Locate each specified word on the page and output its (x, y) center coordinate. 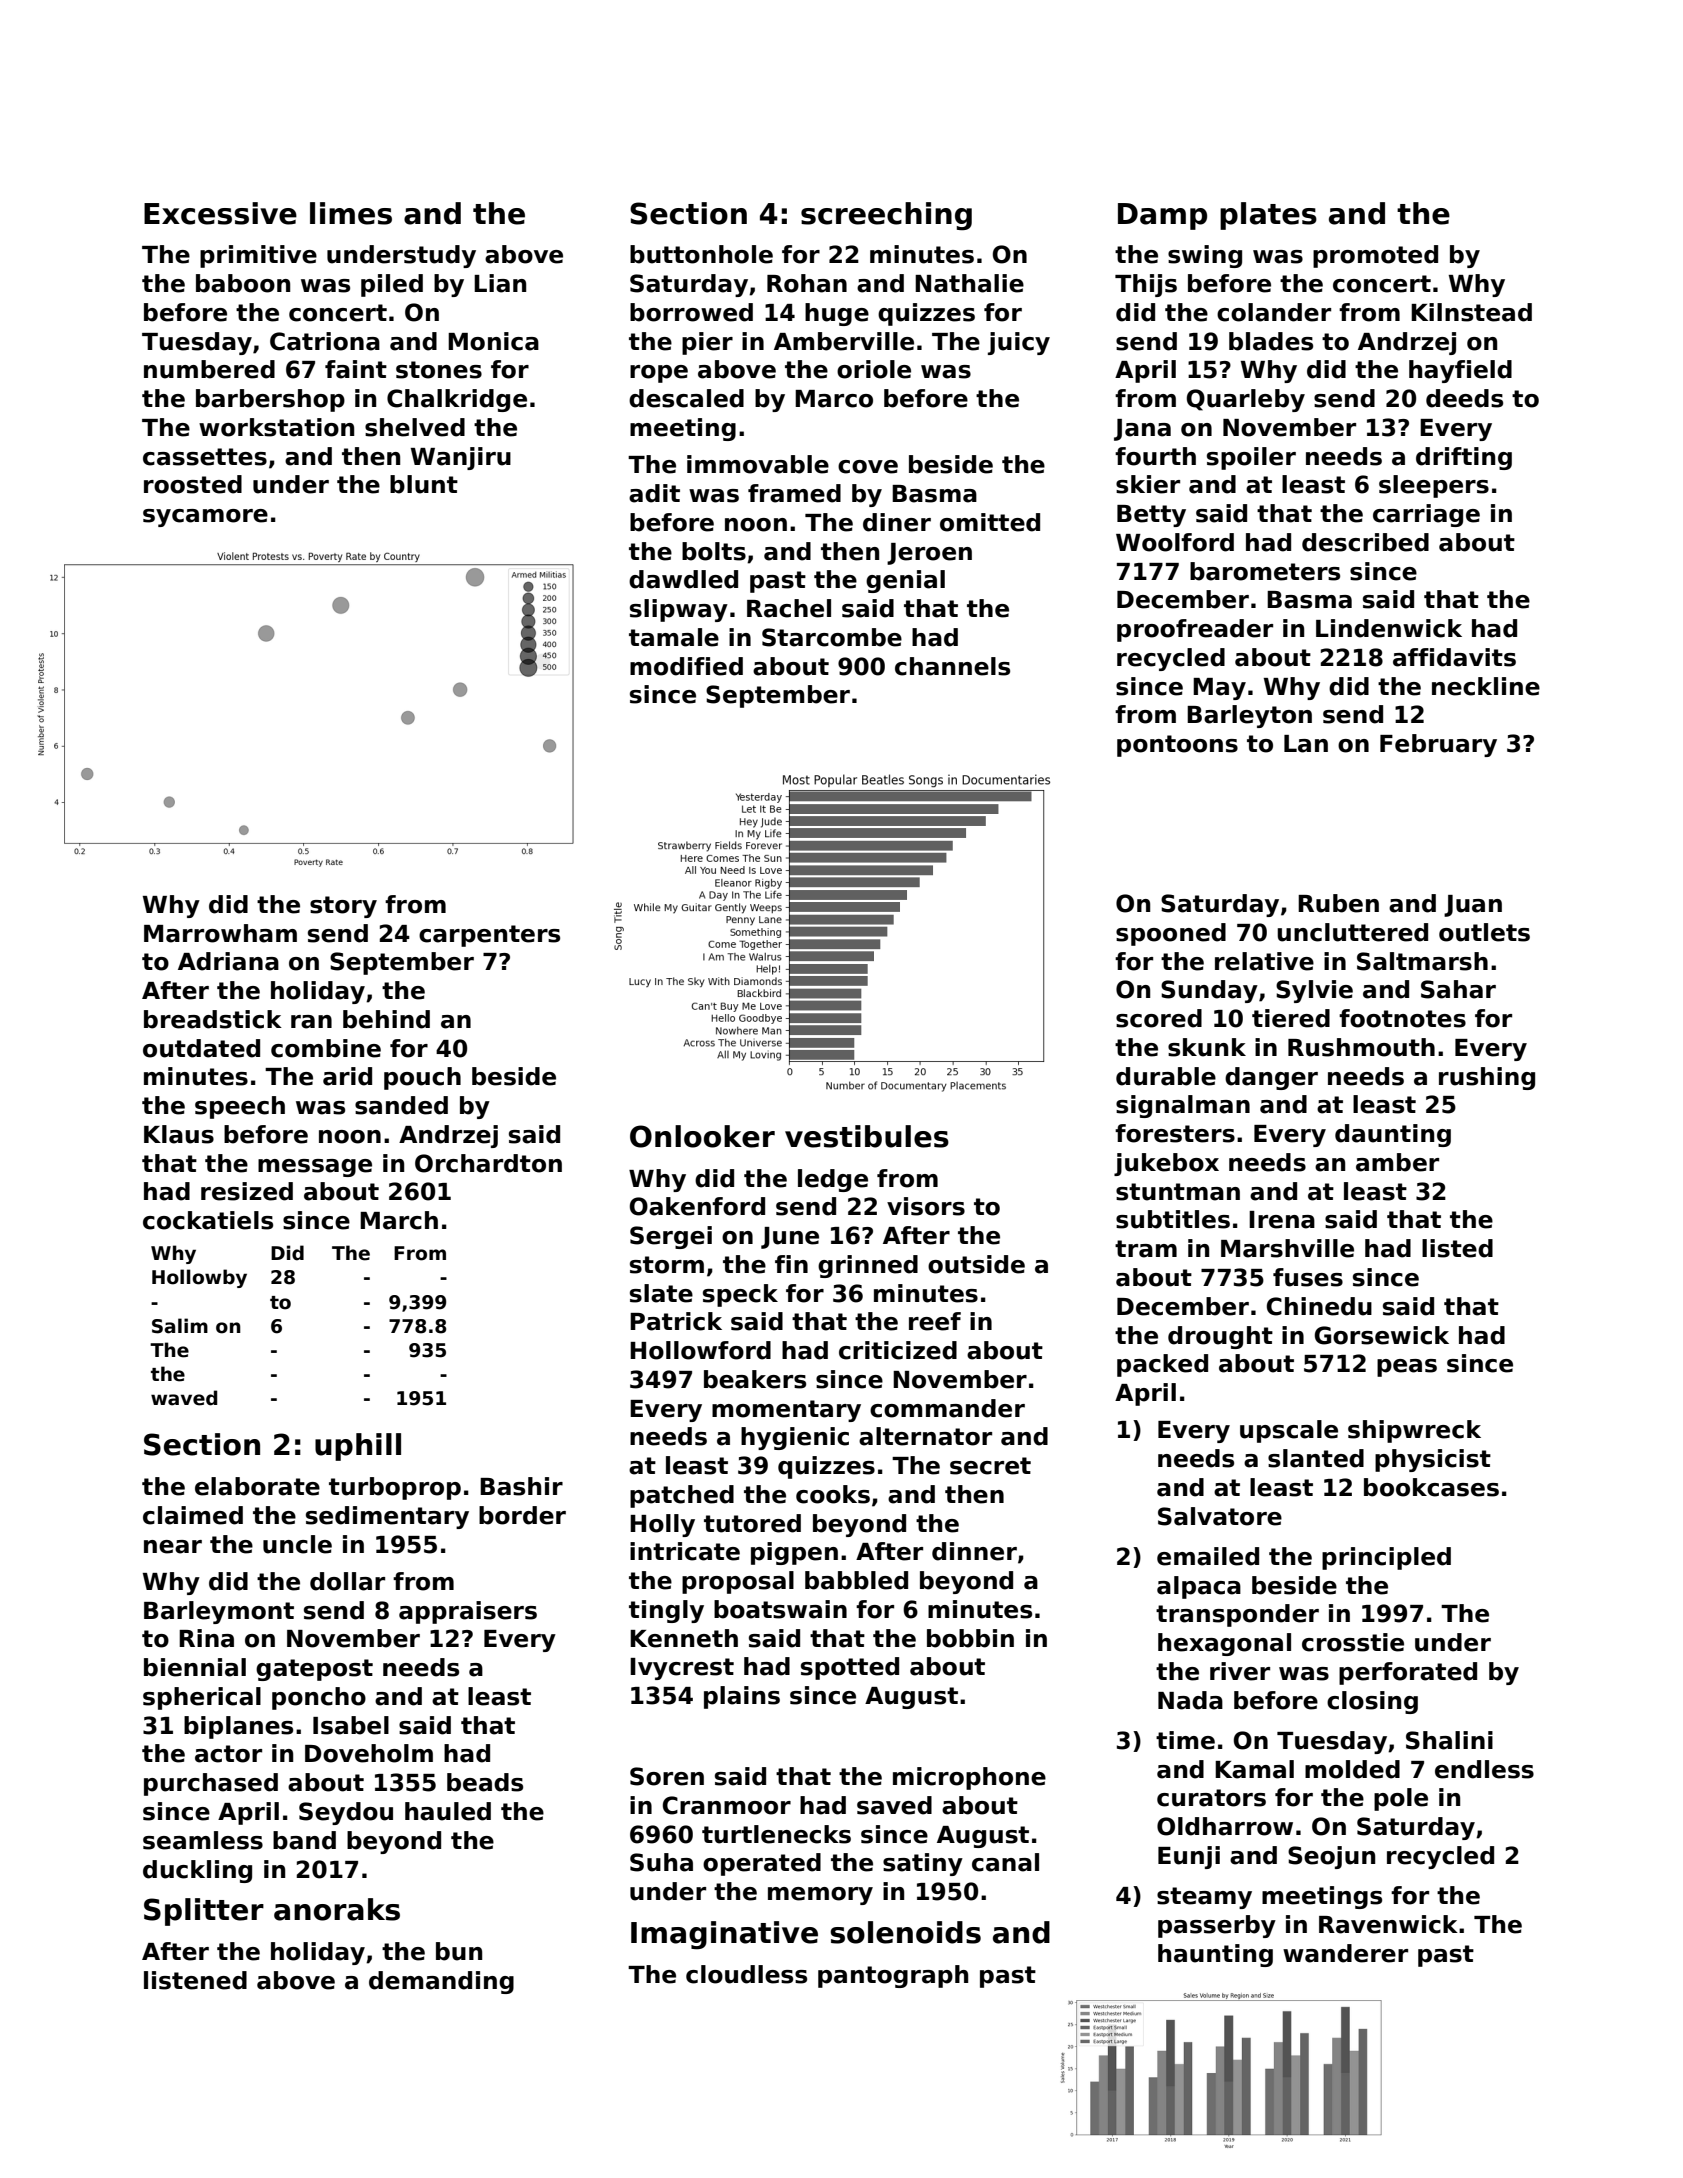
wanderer (1345, 1953)
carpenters (489, 936)
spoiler (1251, 458)
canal (1005, 1862)
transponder (1237, 1615)
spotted (850, 1668)
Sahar (1458, 989)
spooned (1171, 934)
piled (392, 285)
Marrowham (220, 933)
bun (459, 1951)
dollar (347, 1581)
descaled (686, 398)
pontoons (1177, 746)
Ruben (1338, 903)
